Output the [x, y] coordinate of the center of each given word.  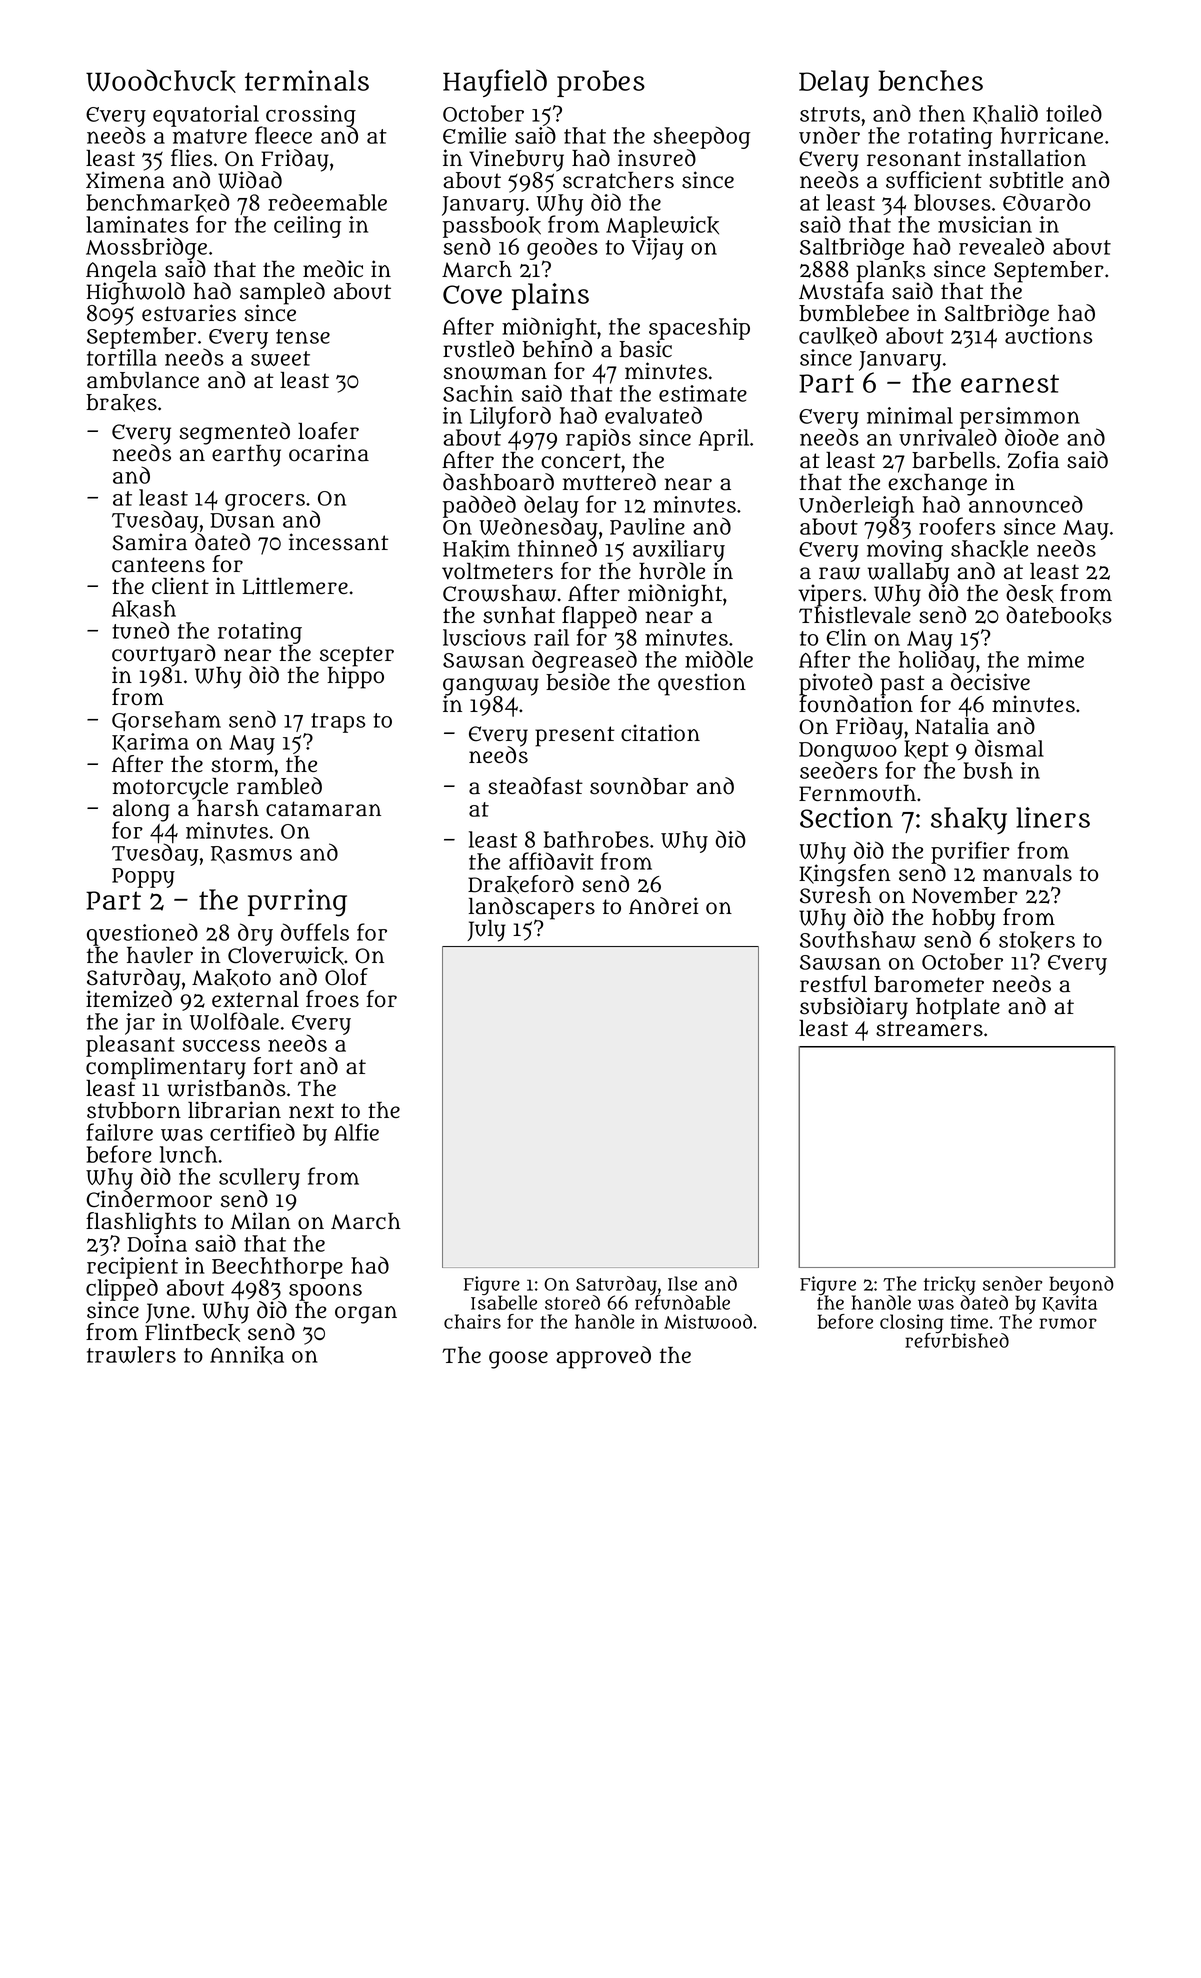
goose [518, 1360]
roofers [957, 526]
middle [719, 659]
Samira [149, 542]
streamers [929, 1029]
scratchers [618, 180]
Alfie [356, 1132]
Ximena [125, 180]
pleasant [130, 1046]
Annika [247, 1355]
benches [931, 80]
